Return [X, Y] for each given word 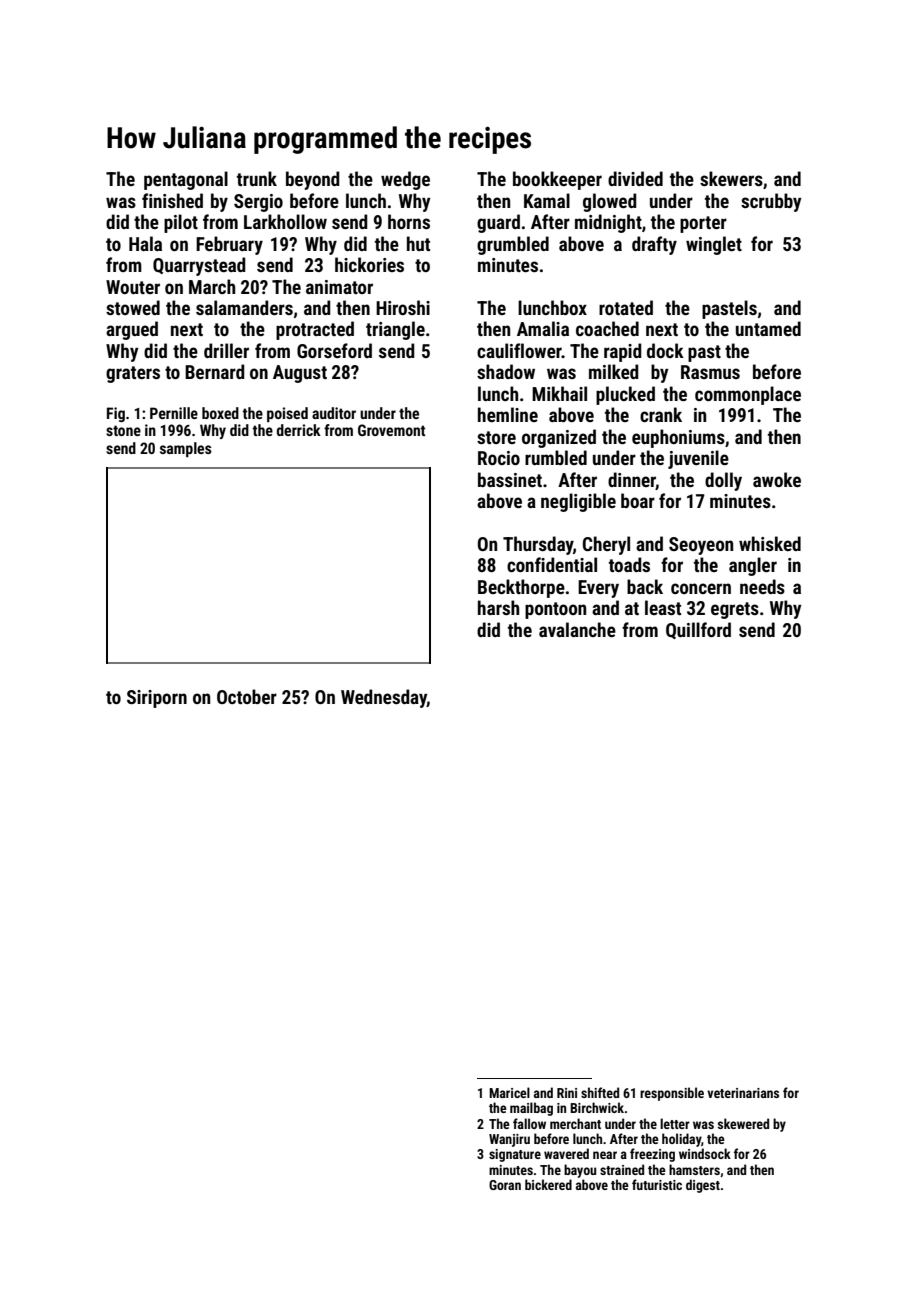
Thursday [538, 545]
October [247, 696]
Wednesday [384, 698]
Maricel [509, 1092]
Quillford [698, 630]
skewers [731, 178]
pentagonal [186, 180]
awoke [777, 479]
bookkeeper [557, 180]
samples [186, 449]
